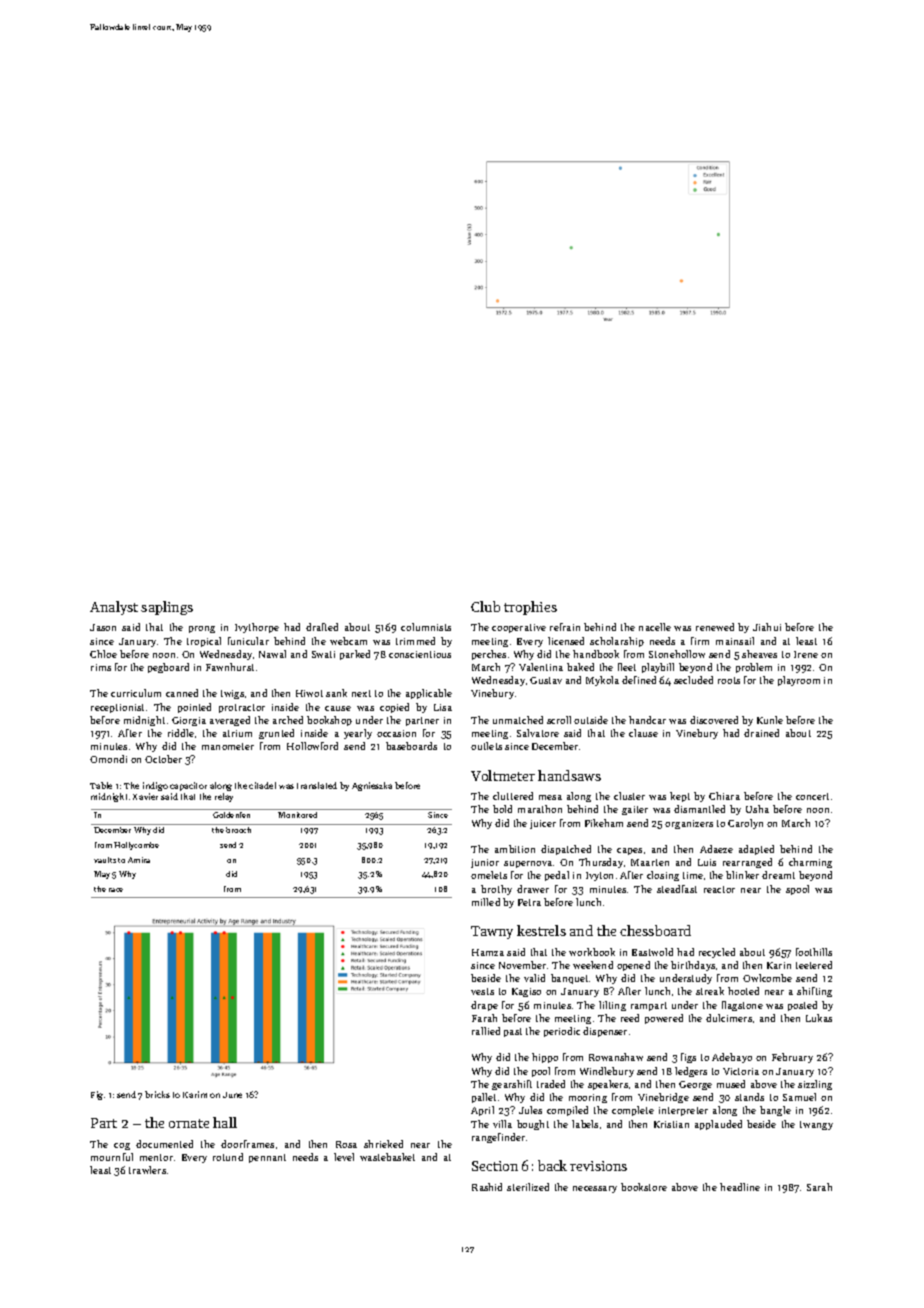 Image resolution: width=924 pixels, height=1308 pixels. I want to click on cog, so click(122, 1146).
